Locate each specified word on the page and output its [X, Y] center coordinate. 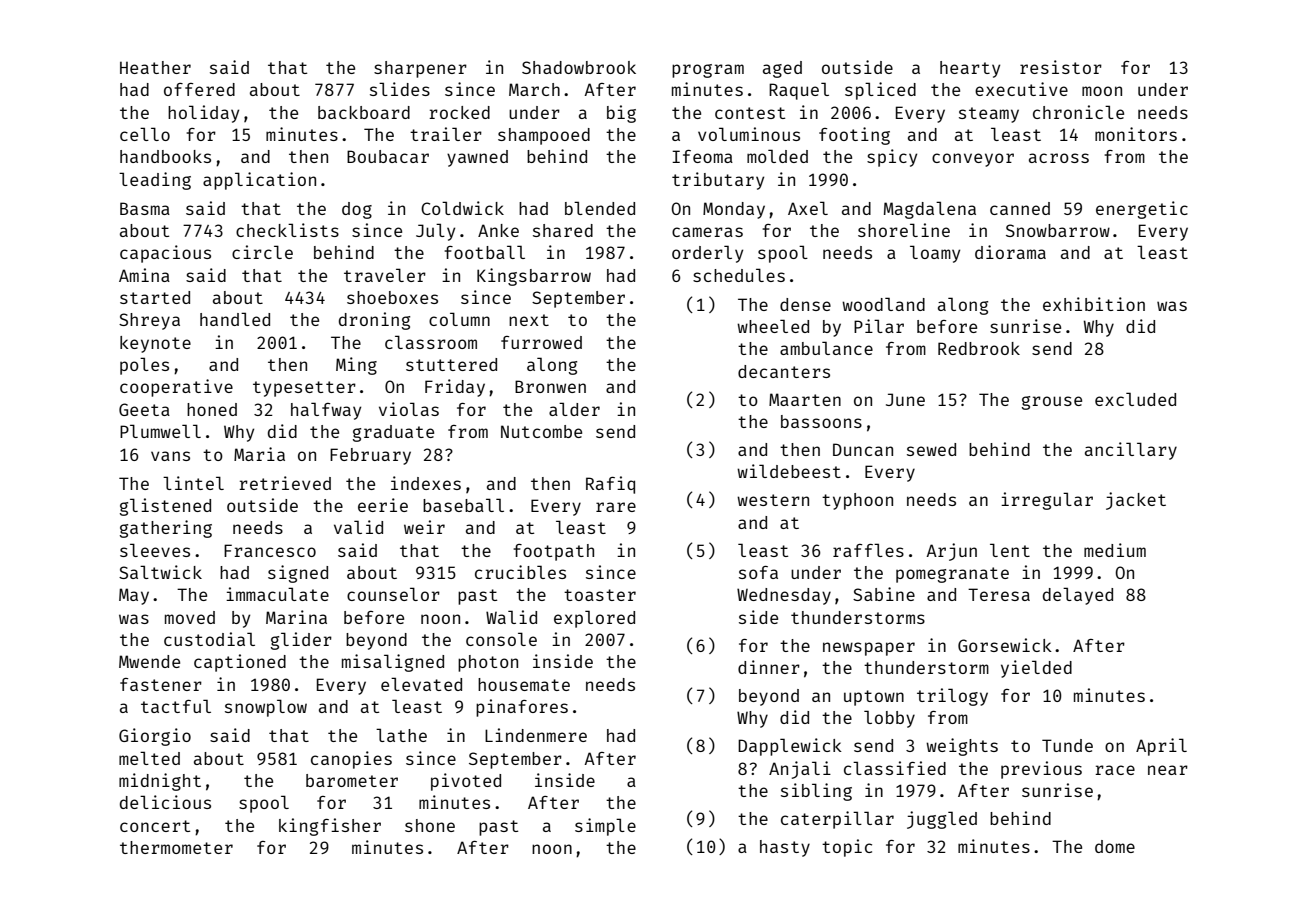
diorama [1010, 252]
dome [1115, 846]
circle [262, 252]
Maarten [805, 399]
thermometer [176, 847]
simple [605, 827]
